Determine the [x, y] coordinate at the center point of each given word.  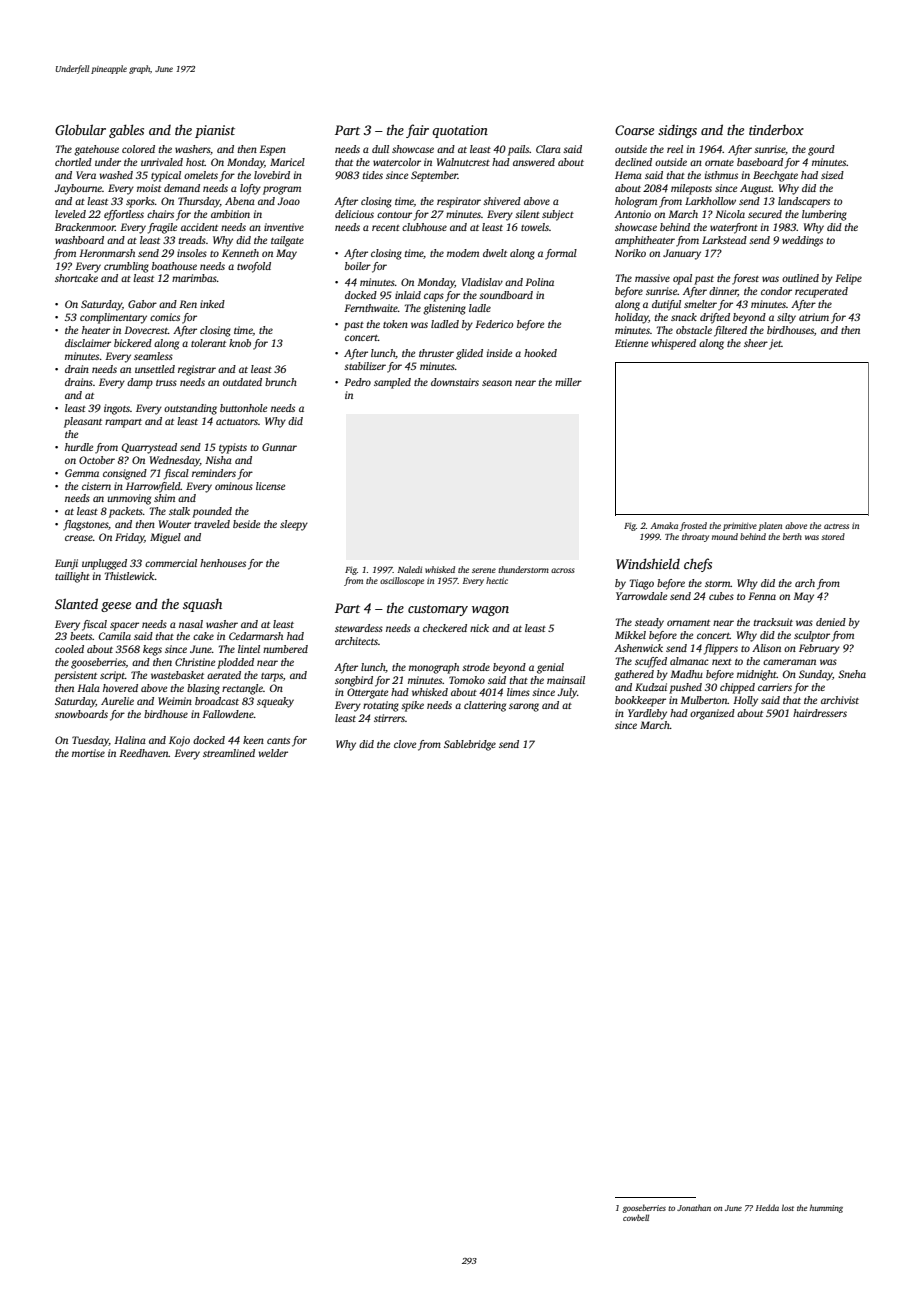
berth [792, 536]
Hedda [767, 1207]
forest [745, 279]
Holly [745, 701]
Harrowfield [153, 487]
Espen [272, 150]
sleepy [294, 525]
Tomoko [467, 680]
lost [788, 1207]
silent [527, 214]
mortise [88, 753]
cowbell [636, 1217]
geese [116, 607]
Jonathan [694, 1207]
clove [405, 744]
